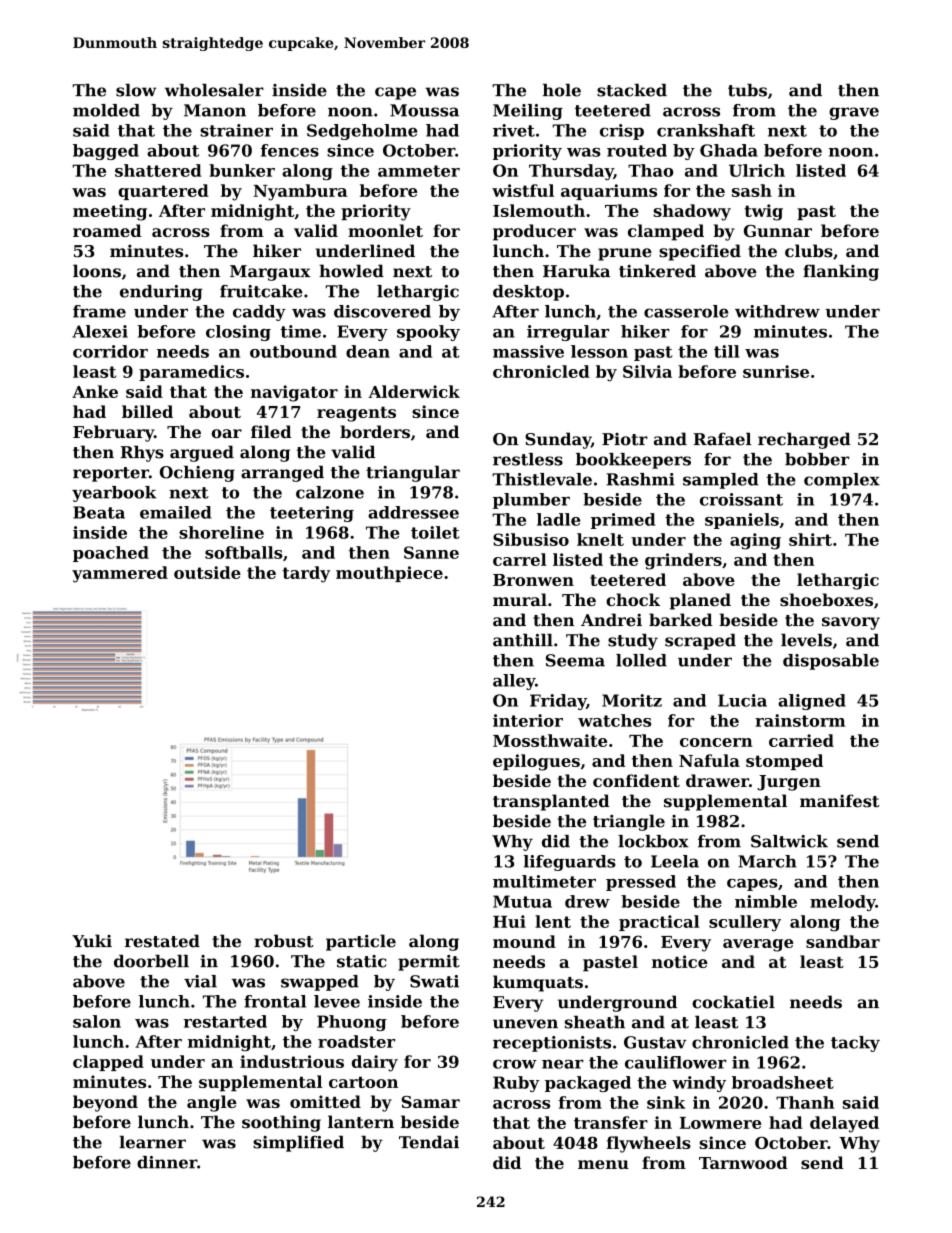  What do you see at coordinates (551, 802) in the screenshot?
I see `transplanted` at bounding box center [551, 802].
